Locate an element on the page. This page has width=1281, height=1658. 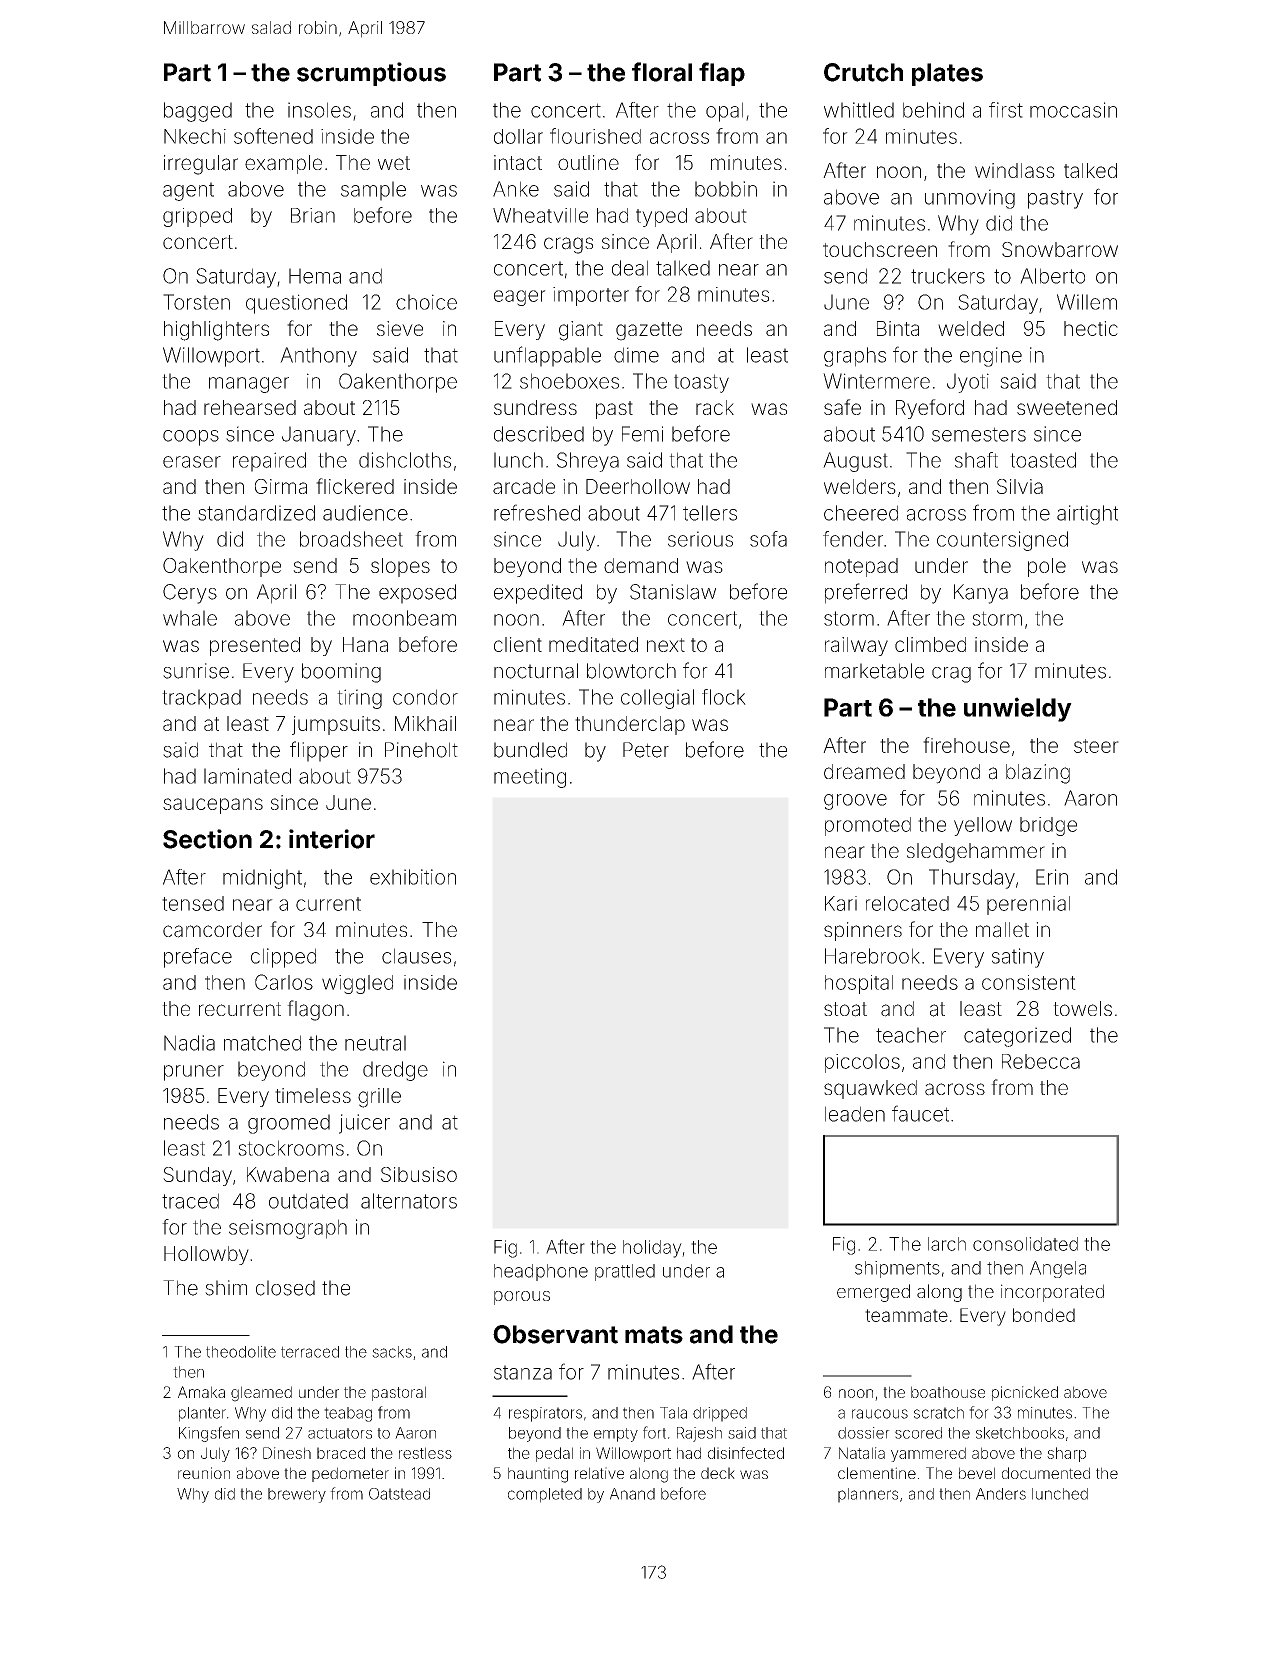
floral is located at coordinates (662, 72).
